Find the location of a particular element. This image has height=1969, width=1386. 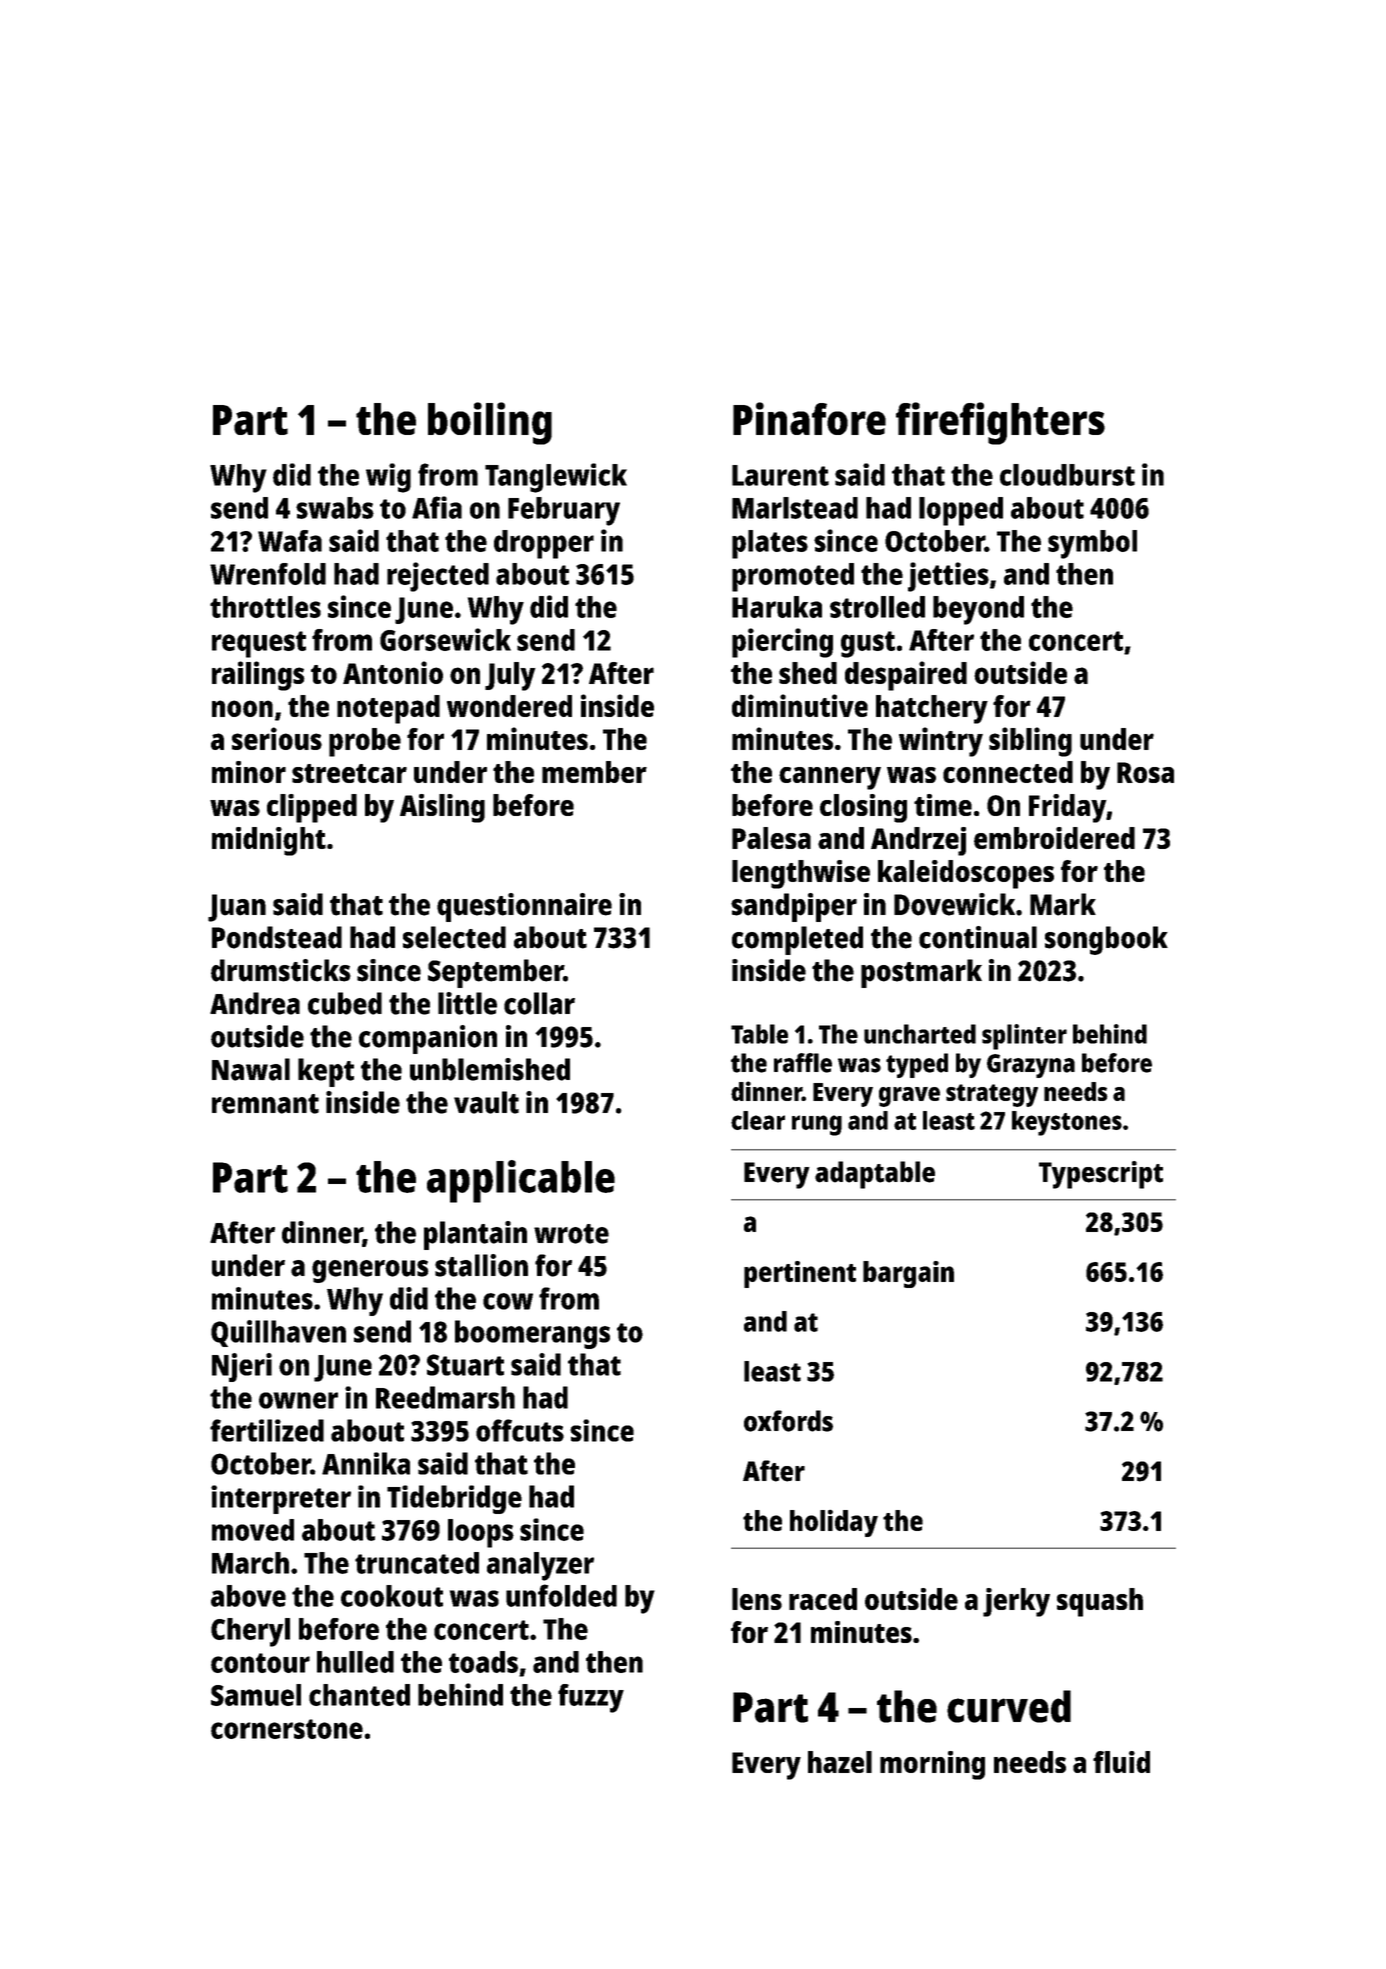

Wafa is located at coordinates (290, 541).
